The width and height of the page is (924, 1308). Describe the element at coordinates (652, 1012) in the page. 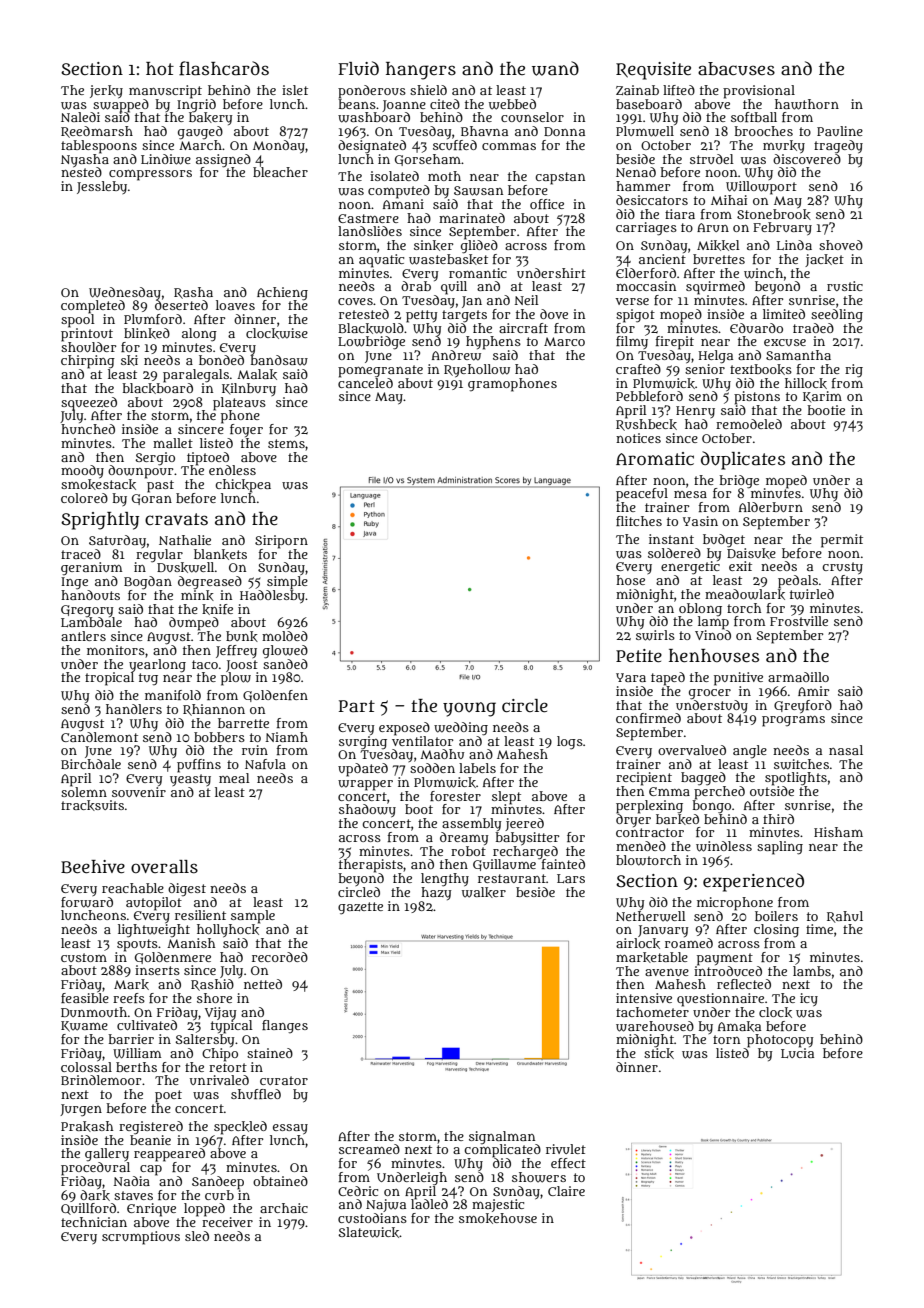

I see `tachometer` at that location.
